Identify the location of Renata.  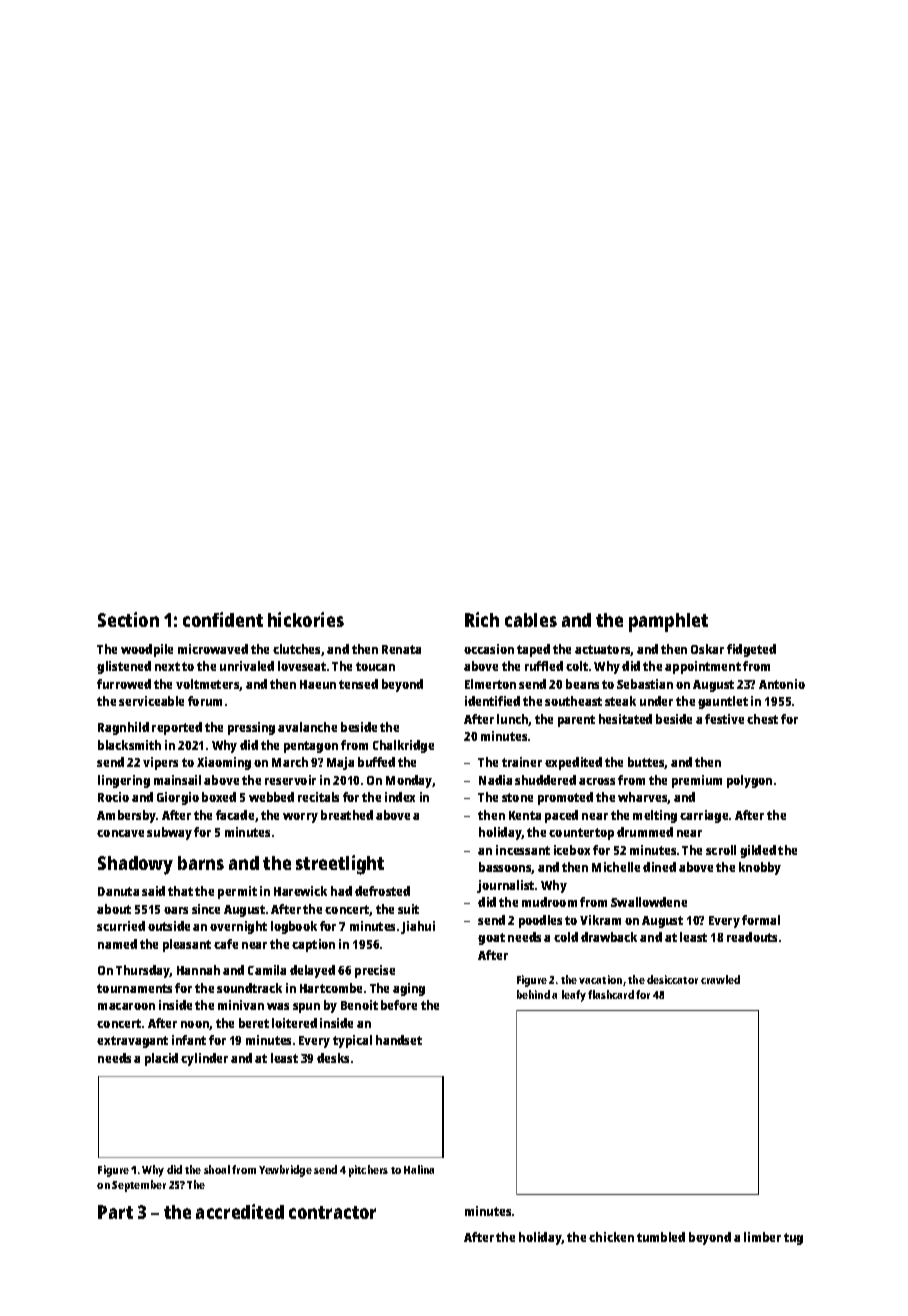
(401, 649).
